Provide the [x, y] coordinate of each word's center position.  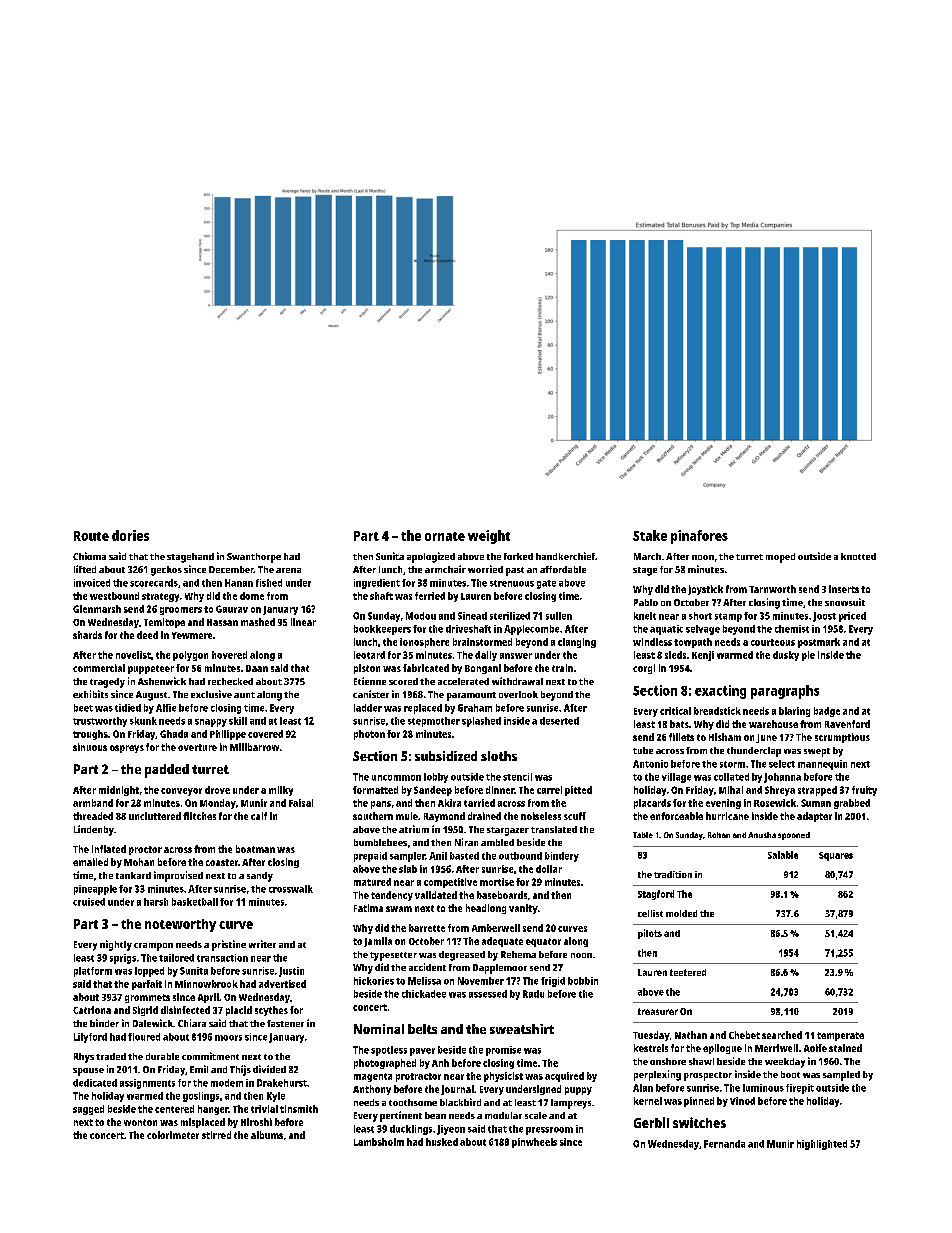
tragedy [107, 683]
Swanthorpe [254, 558]
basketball [195, 902]
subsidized [446, 756]
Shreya [780, 791]
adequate [502, 942]
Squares [836, 856]
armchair [445, 569]
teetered [688, 972]
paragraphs [785, 692]
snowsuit [845, 602]
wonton [140, 1122]
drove [217, 790]
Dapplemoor [500, 969]
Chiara [192, 1023]
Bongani [483, 669]
